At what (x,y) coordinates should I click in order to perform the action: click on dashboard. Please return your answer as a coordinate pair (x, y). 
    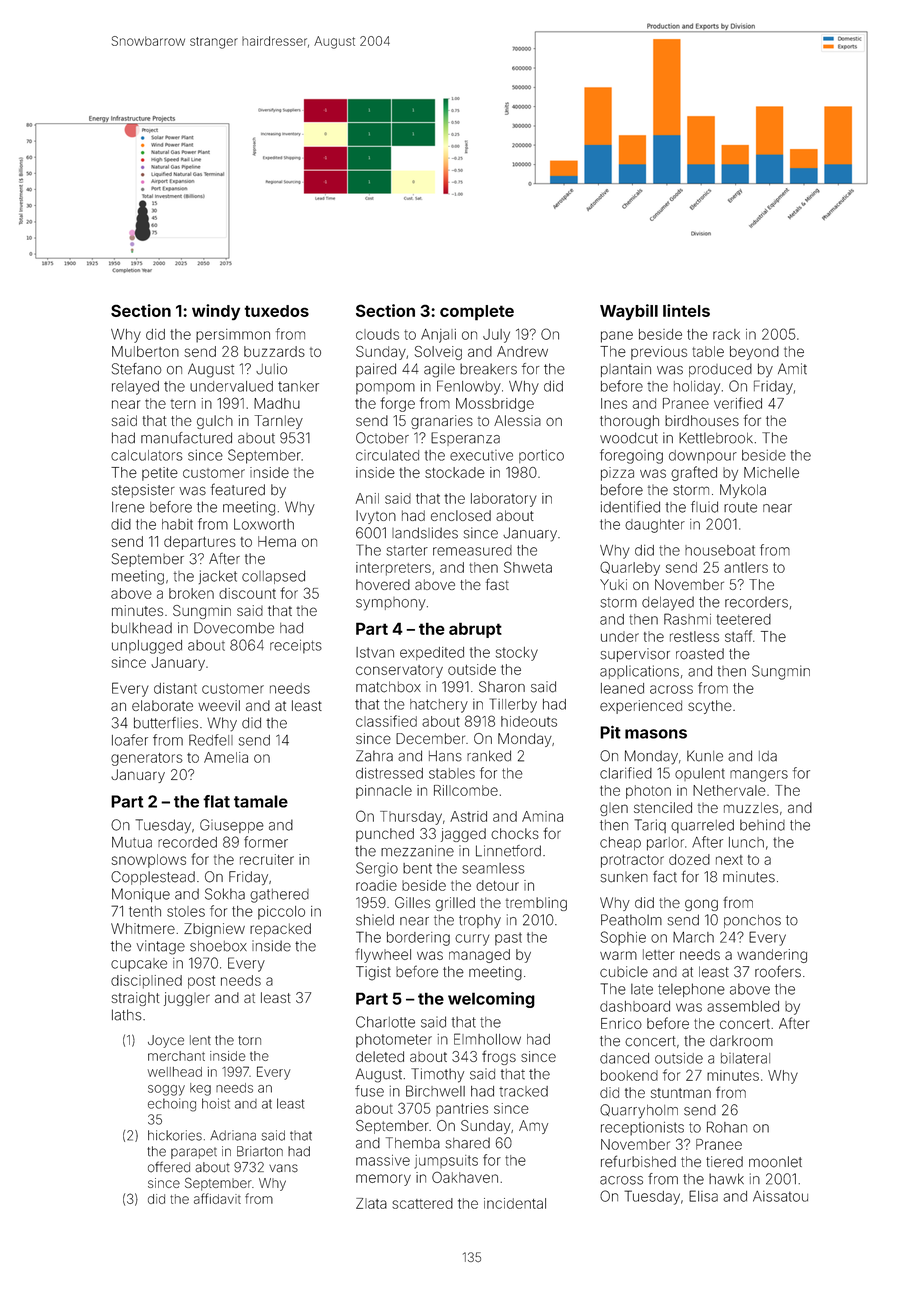
    Looking at the image, I should click on (635, 1006).
